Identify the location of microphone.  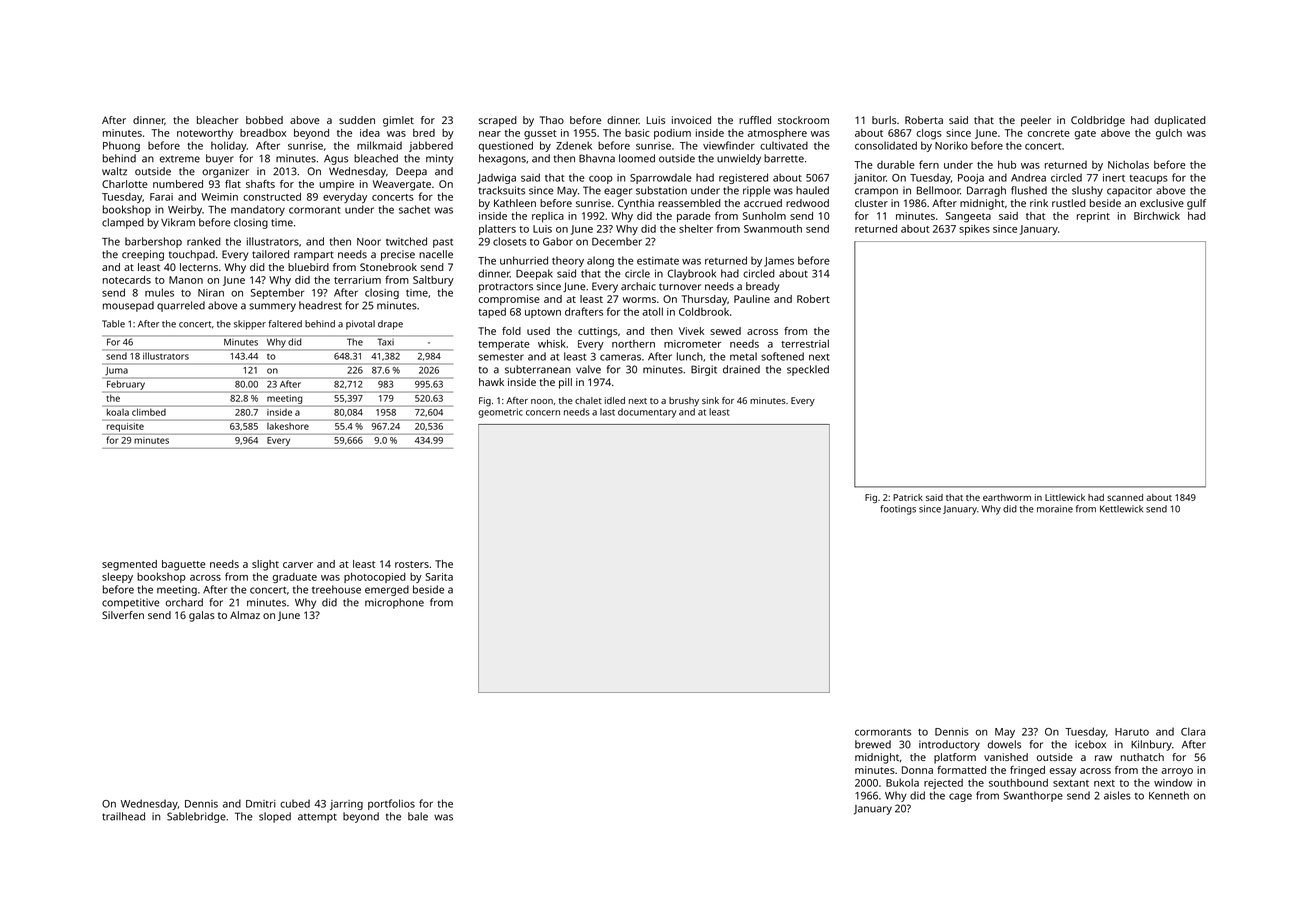
(394, 603).
